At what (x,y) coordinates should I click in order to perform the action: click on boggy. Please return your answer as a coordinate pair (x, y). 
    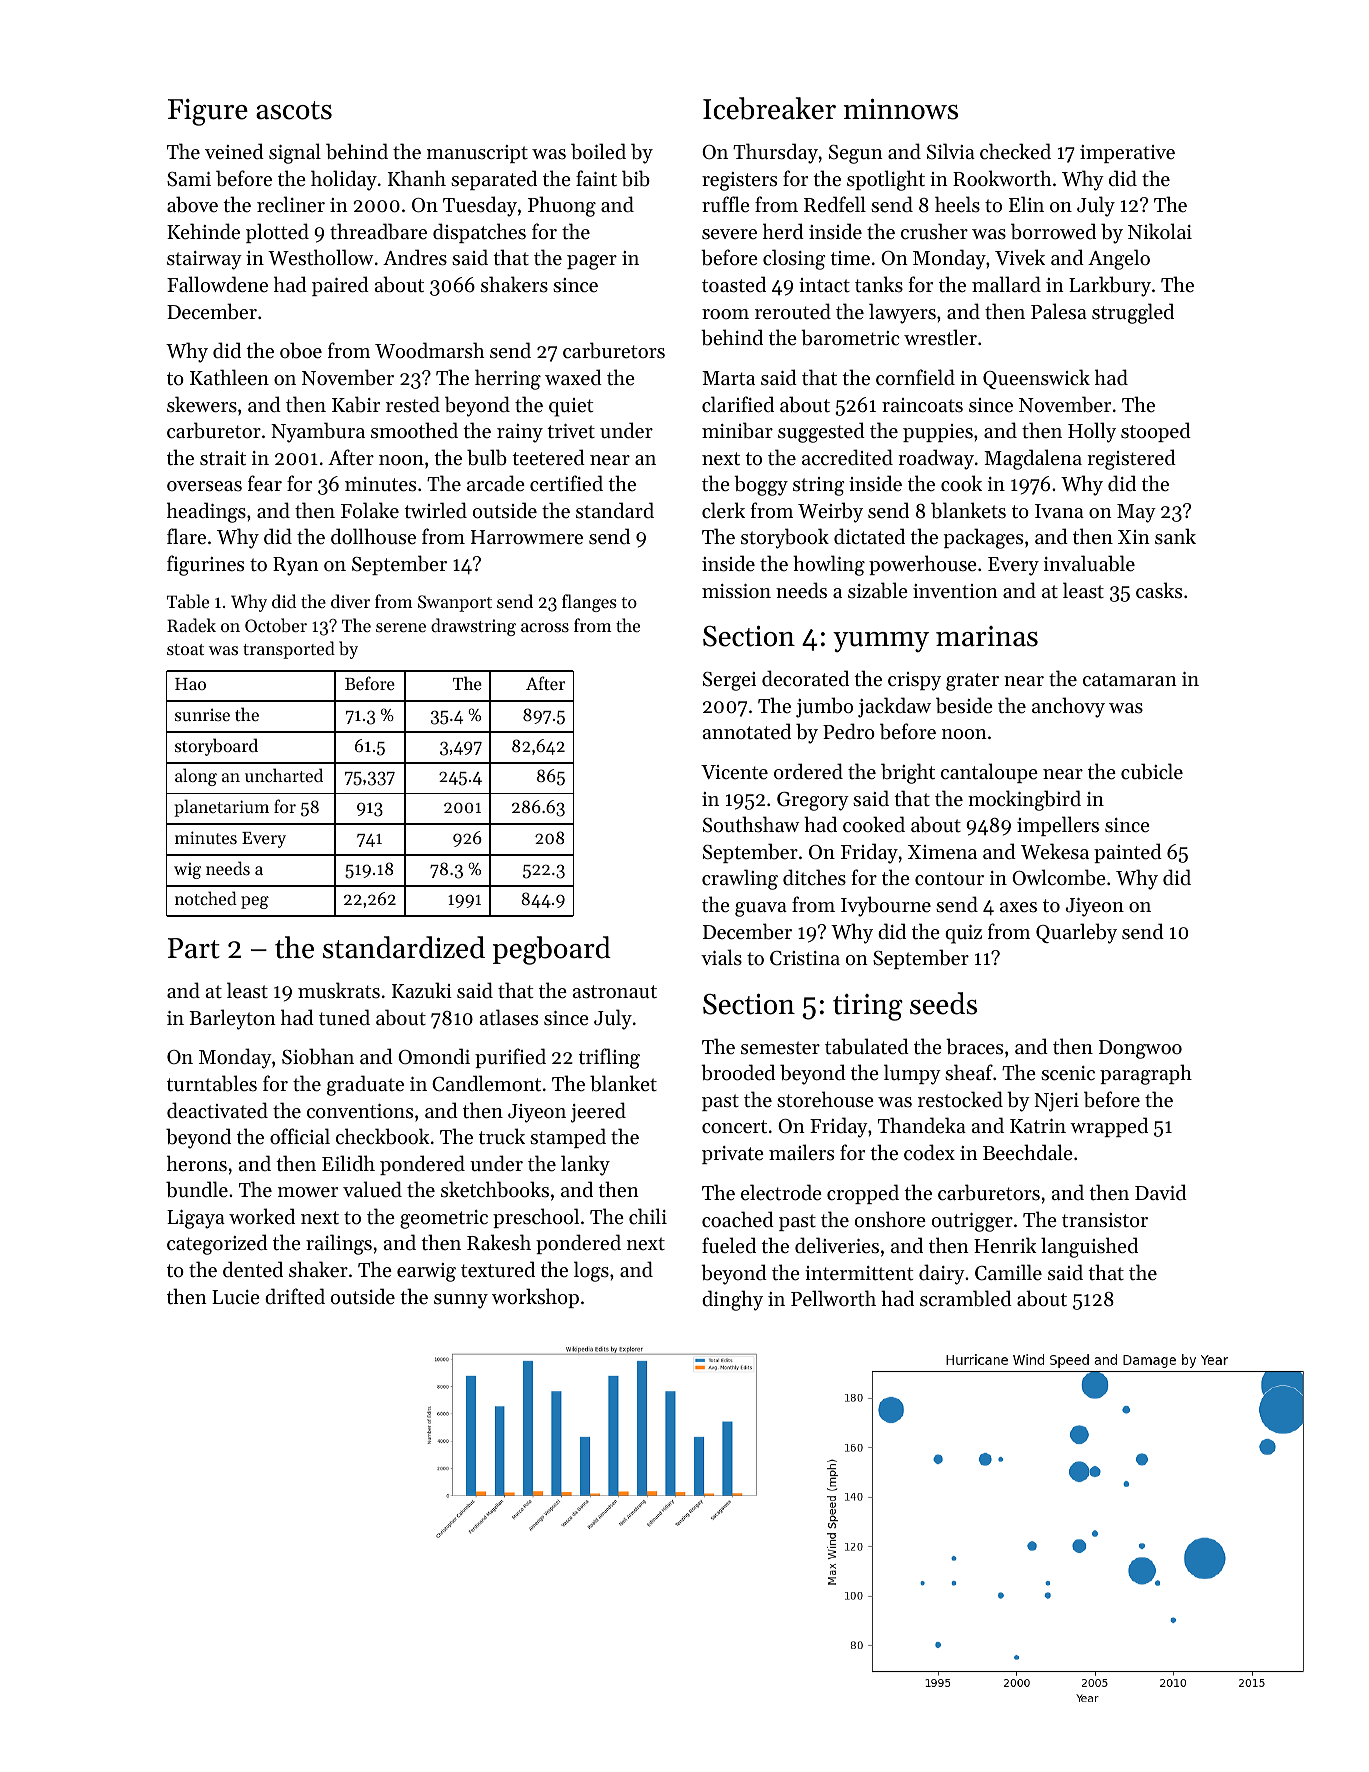
    Looking at the image, I should click on (761, 485).
